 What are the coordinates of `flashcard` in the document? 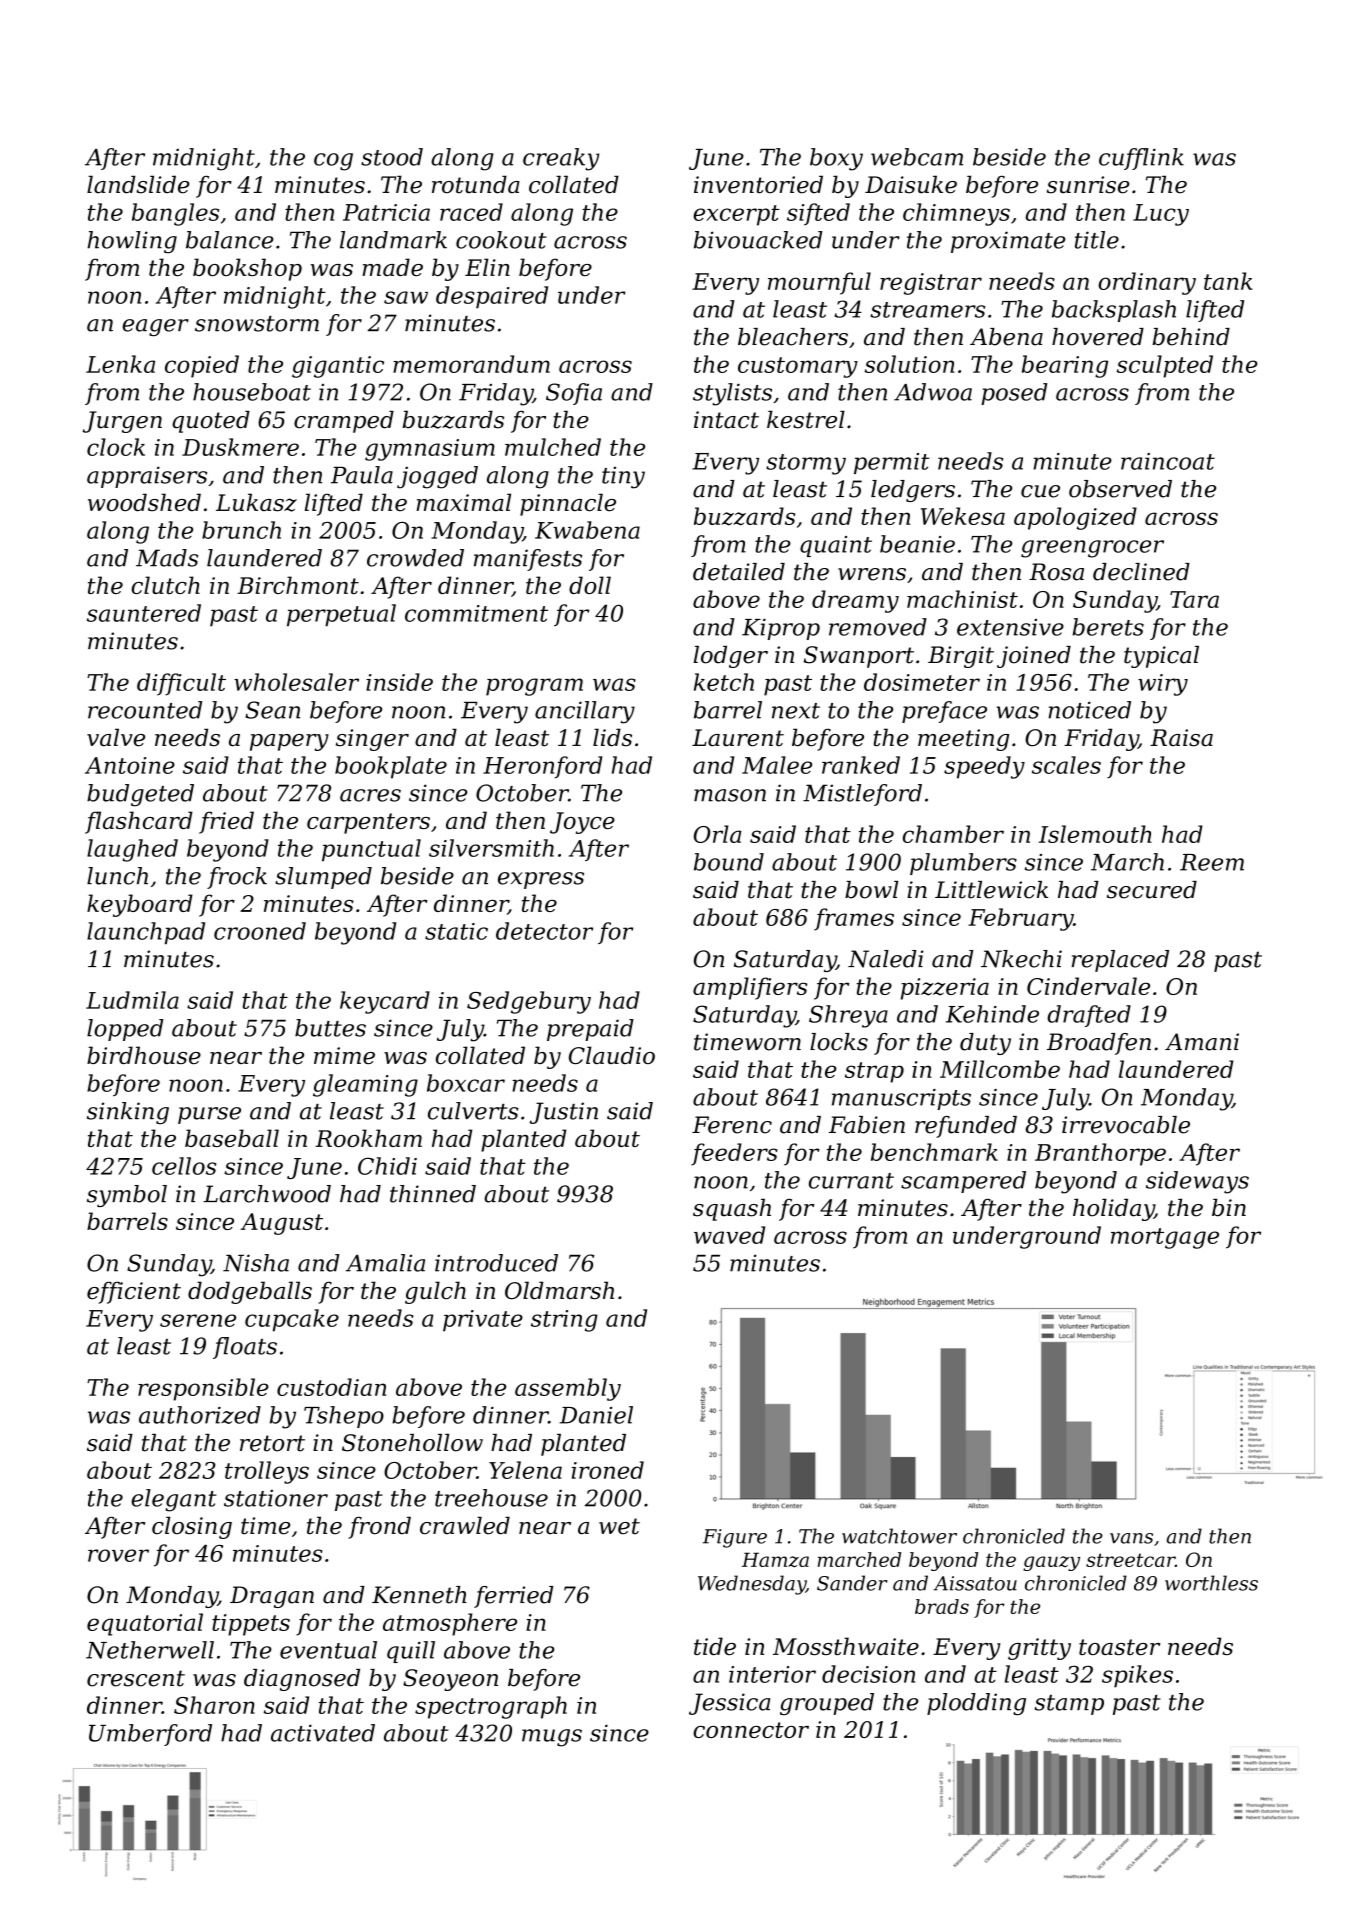 It's located at (139, 822).
